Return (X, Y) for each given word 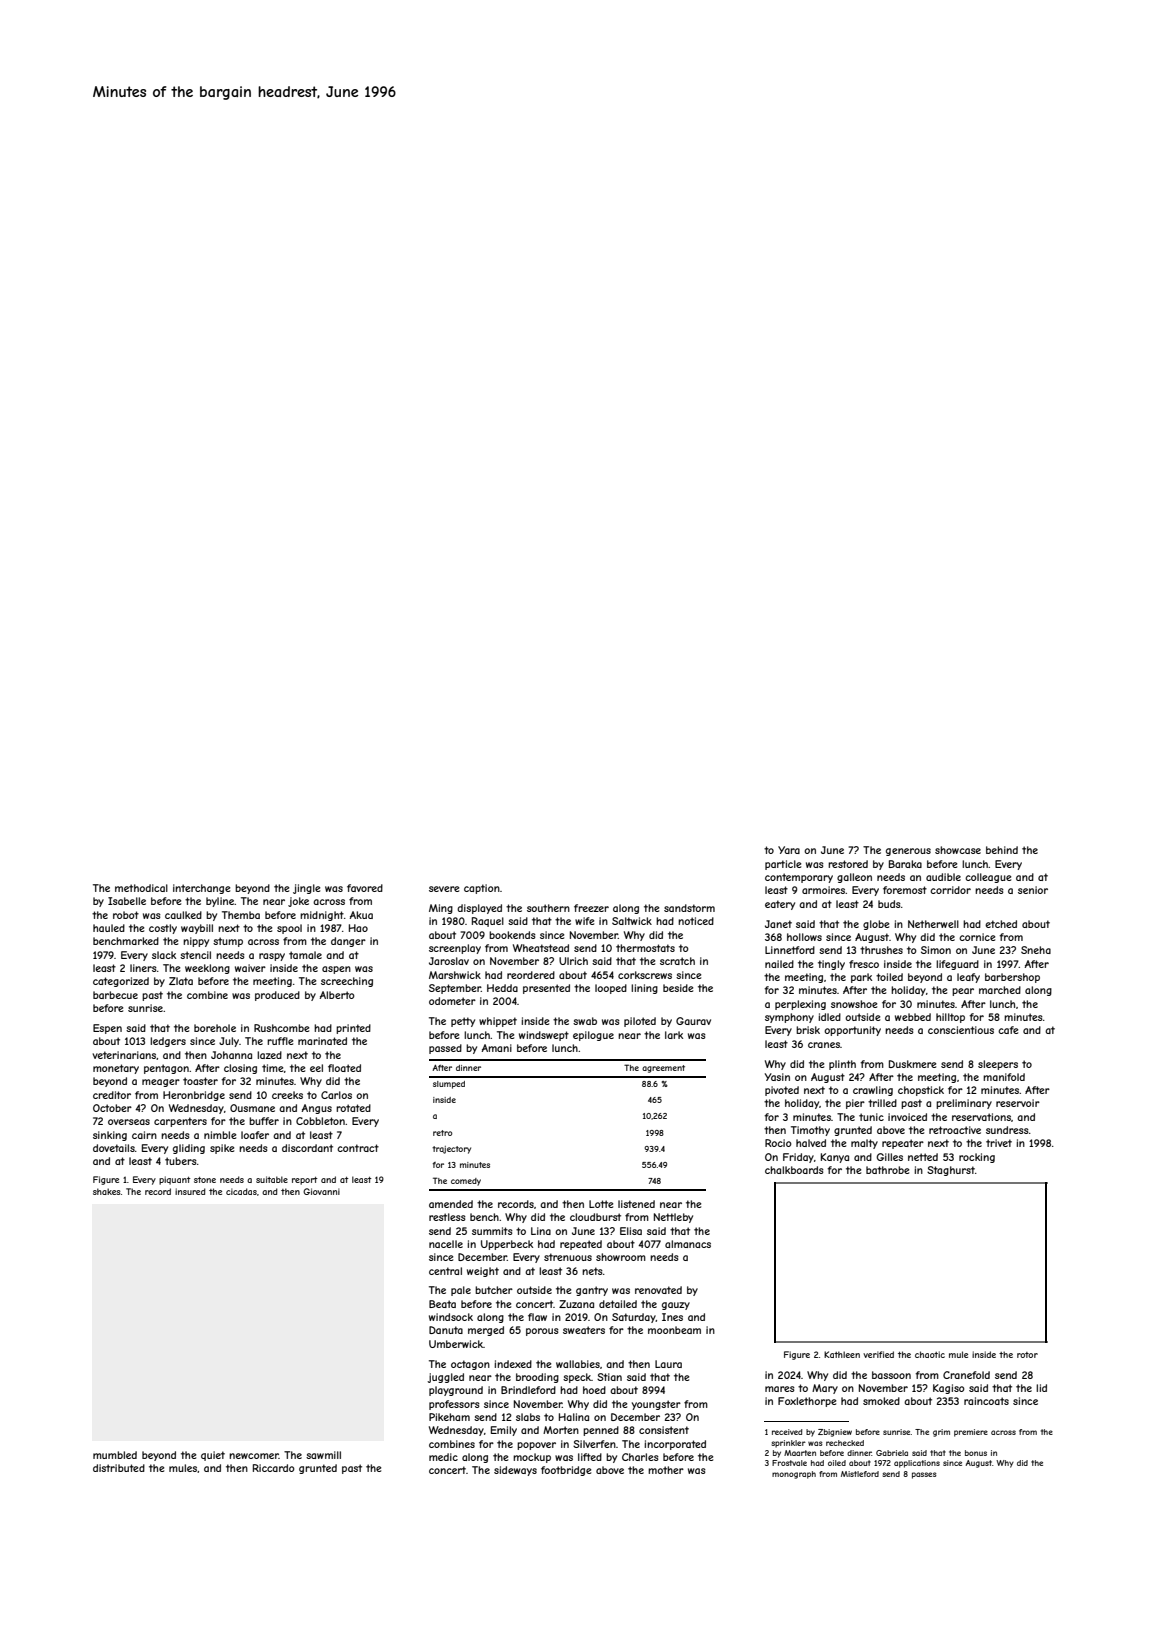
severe (444, 889)
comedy (466, 1182)
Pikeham (449, 1417)
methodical (141, 888)
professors (454, 1405)
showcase (958, 850)
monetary (116, 1069)
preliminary (964, 1104)
